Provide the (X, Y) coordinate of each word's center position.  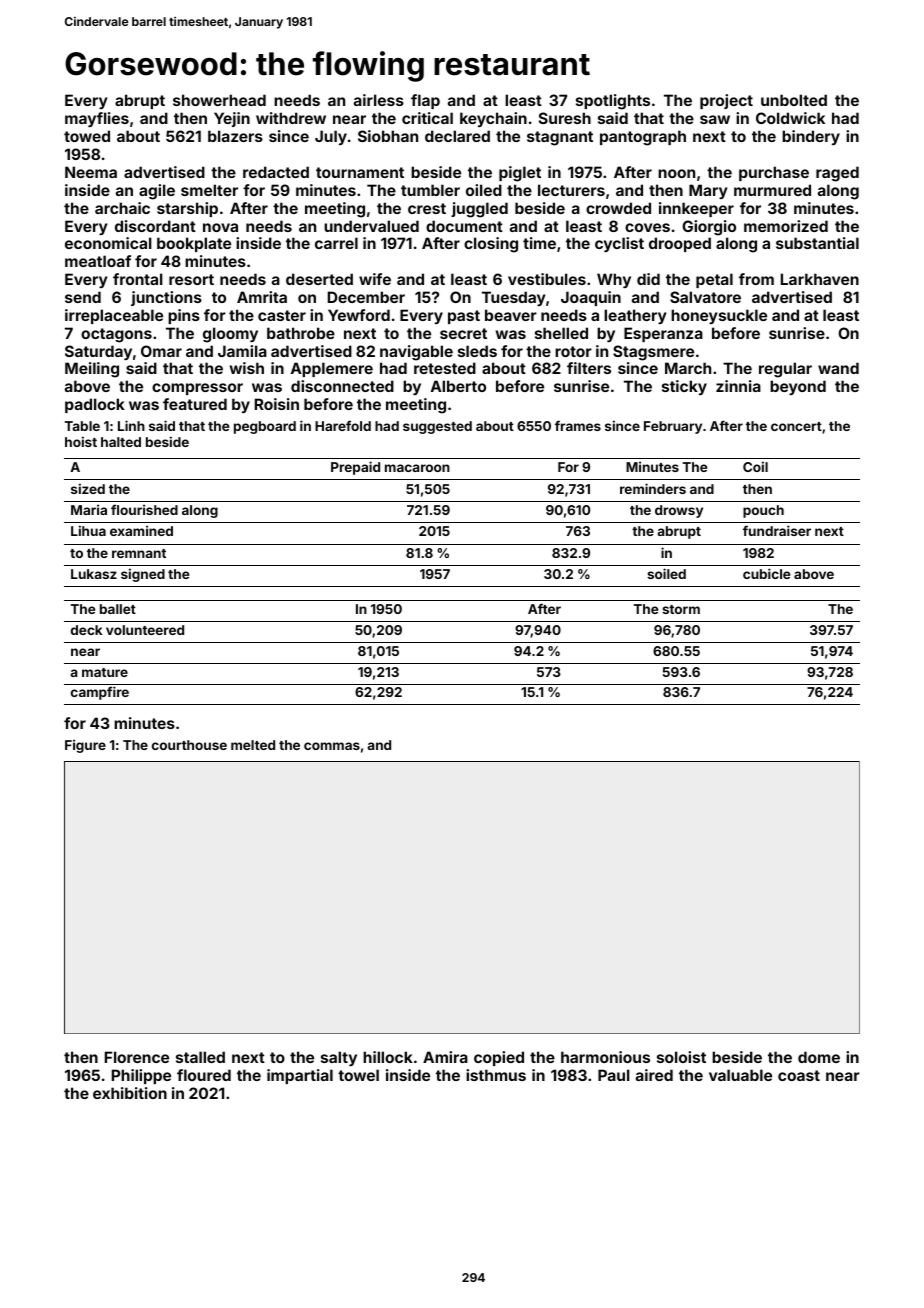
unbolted (794, 100)
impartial (300, 1076)
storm (681, 609)
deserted (319, 279)
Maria (89, 509)
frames (578, 425)
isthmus (496, 1075)
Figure (85, 746)
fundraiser (777, 530)
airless (379, 100)
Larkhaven (820, 279)
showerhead (219, 100)
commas (332, 746)
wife (375, 279)
